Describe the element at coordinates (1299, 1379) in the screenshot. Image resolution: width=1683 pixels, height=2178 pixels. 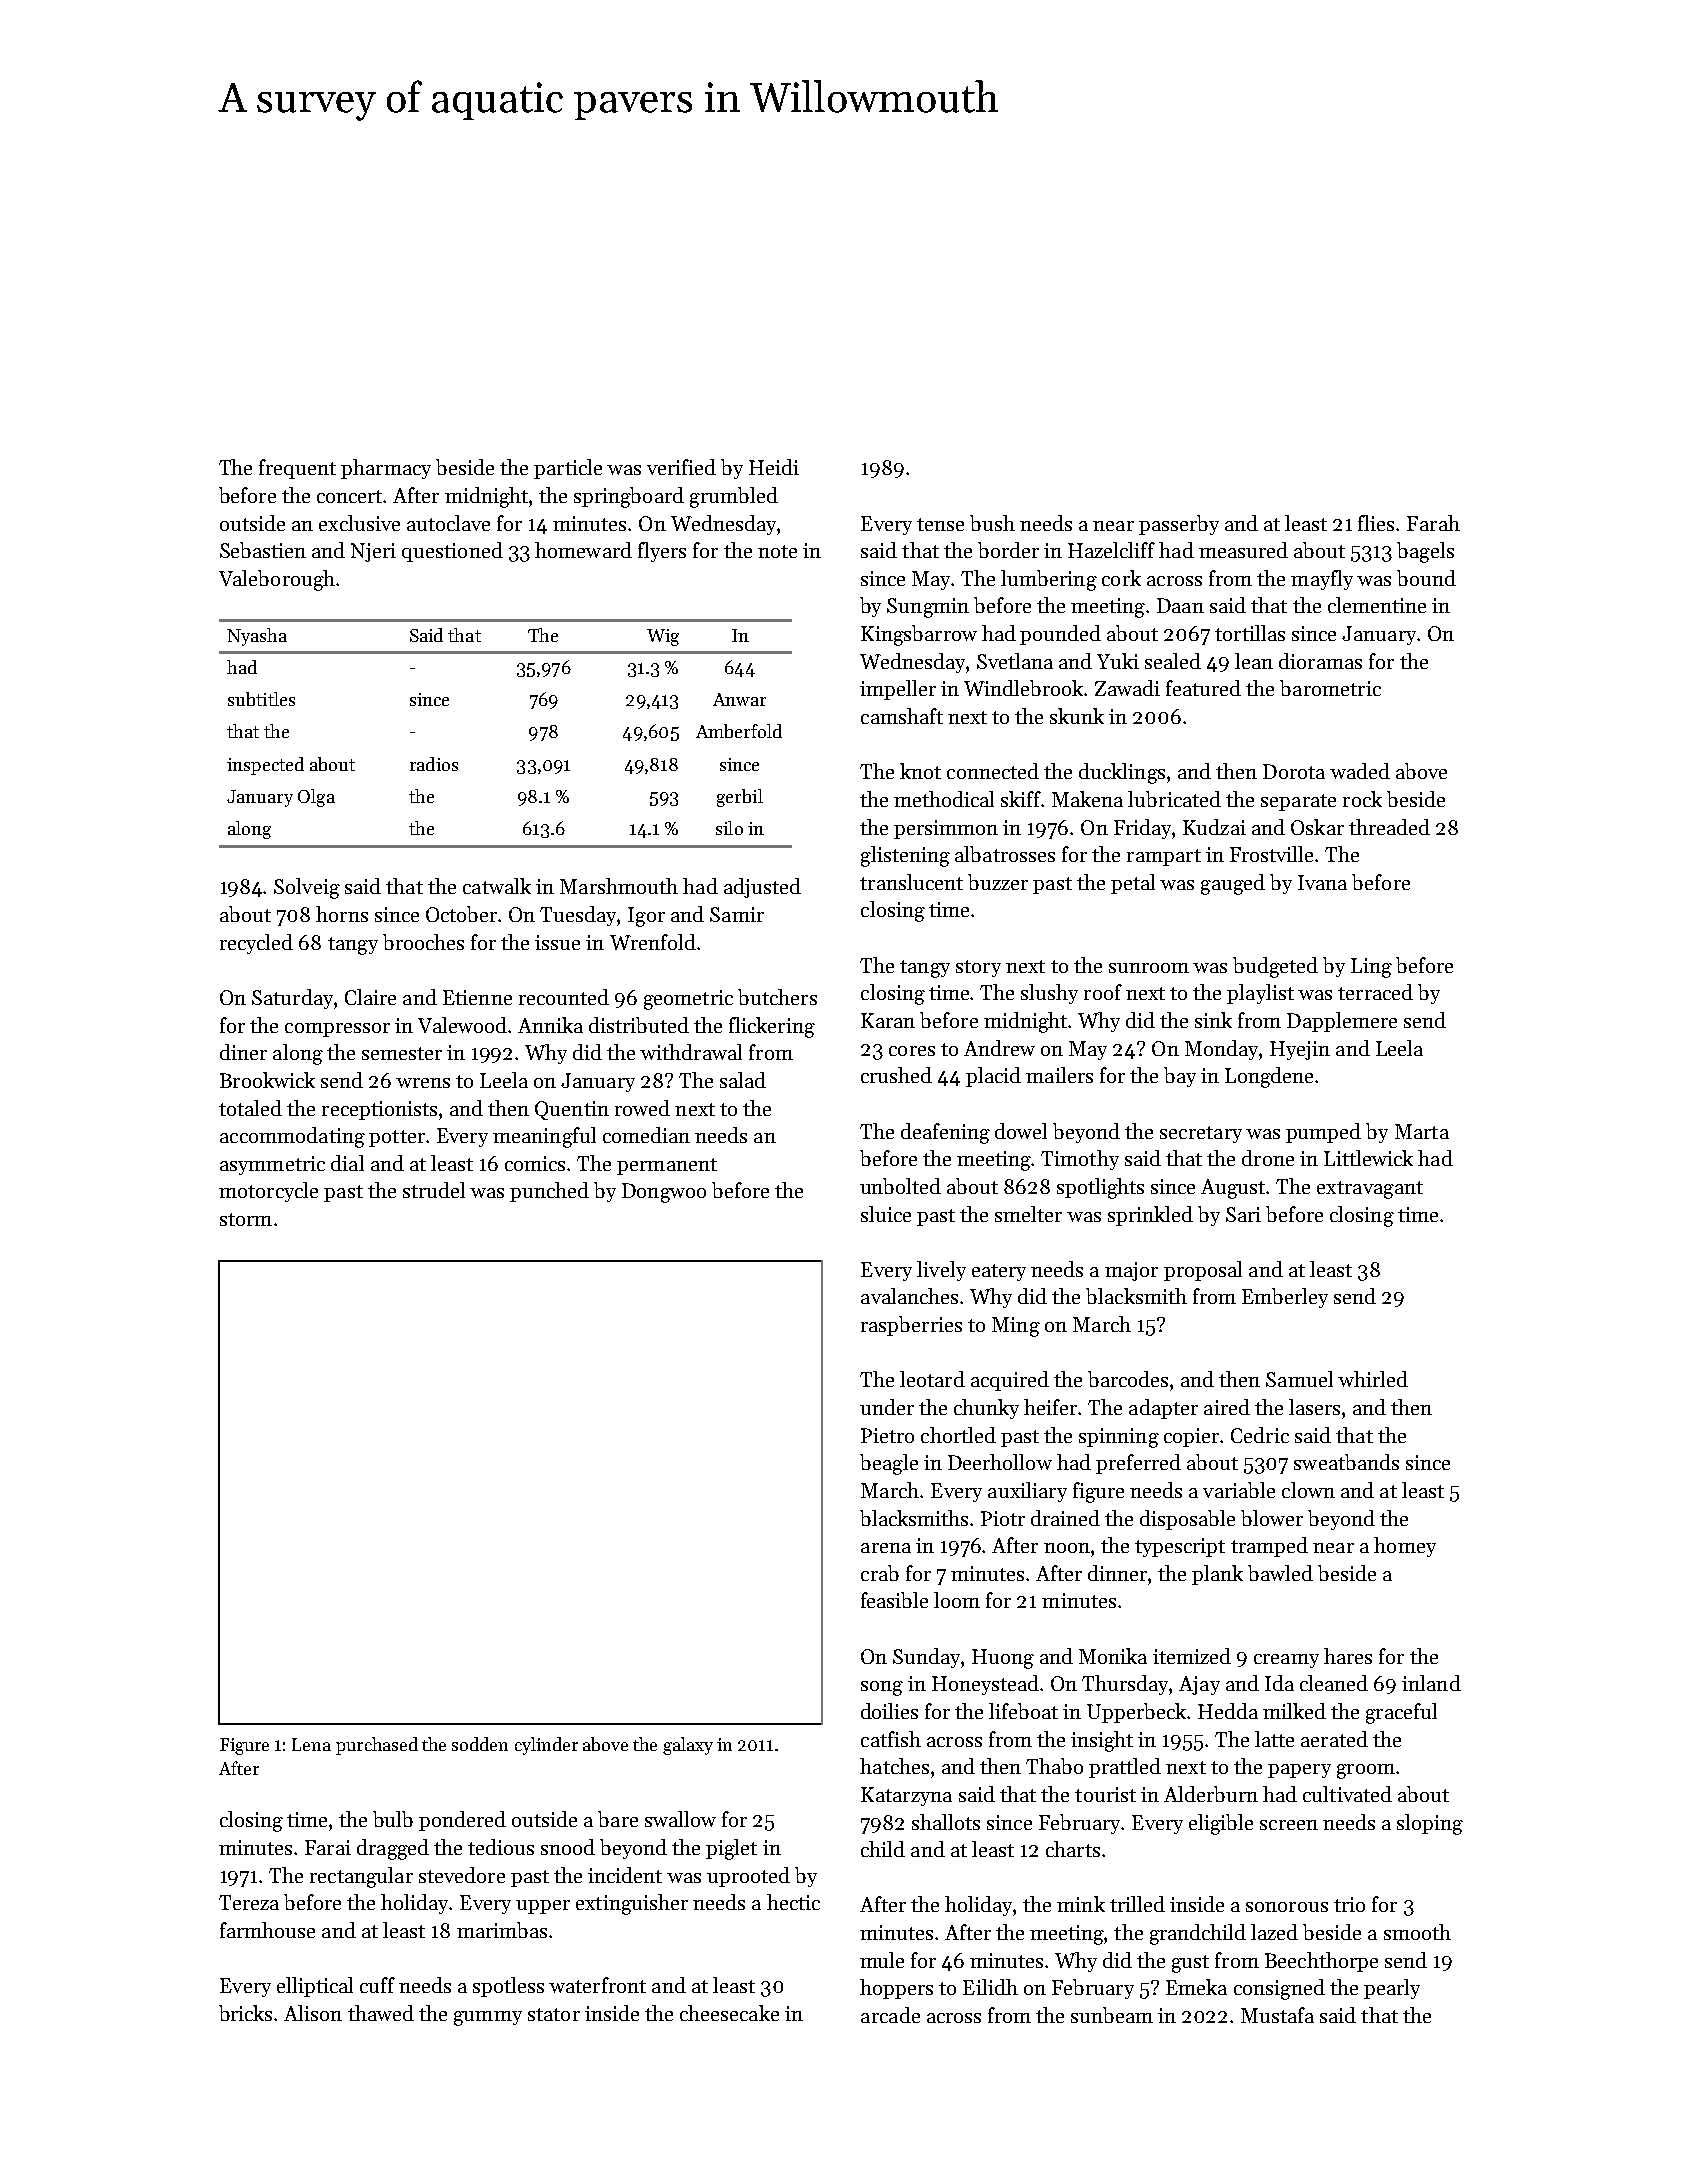
I see `Samuel` at that location.
